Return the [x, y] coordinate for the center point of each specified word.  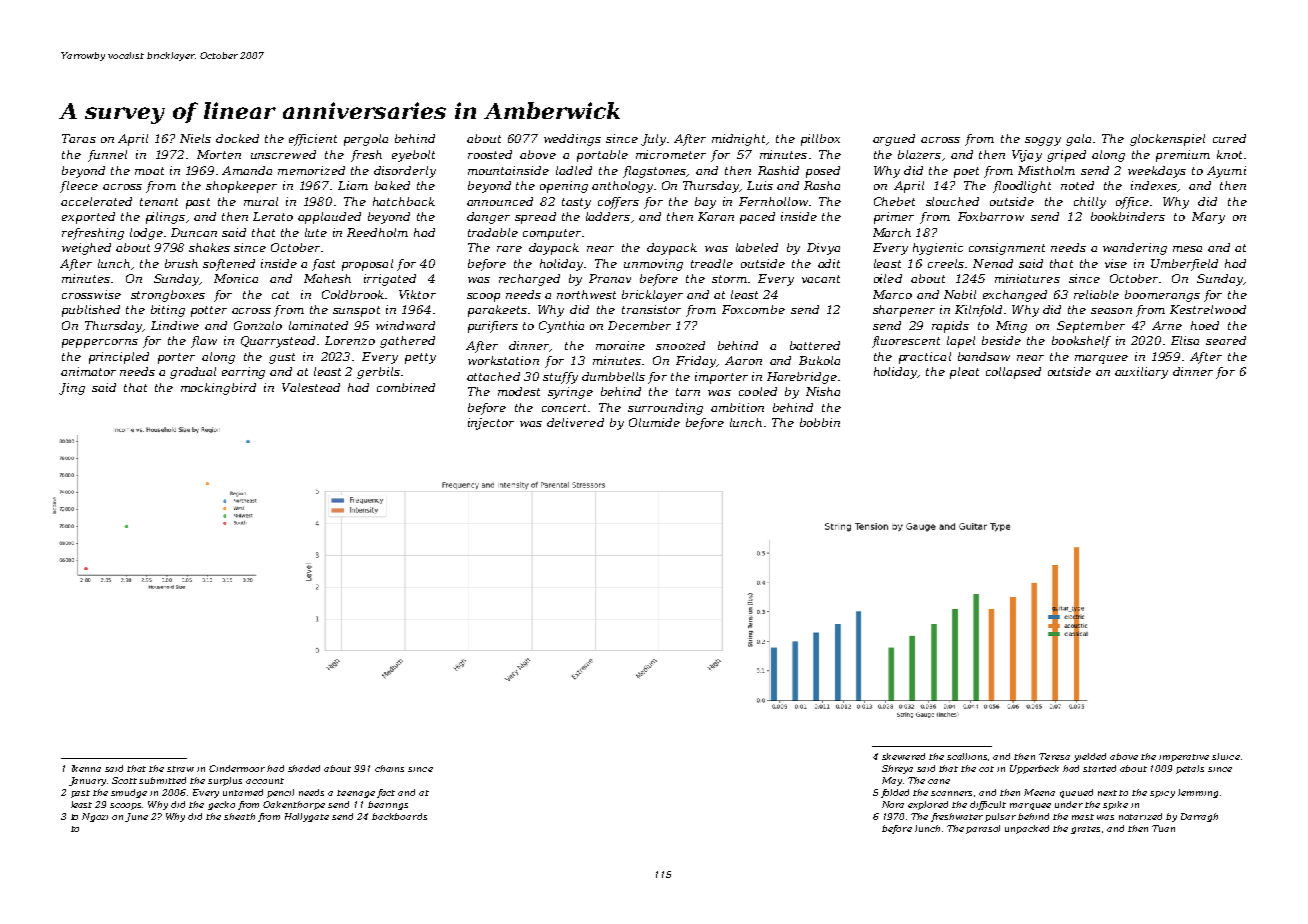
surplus [225, 781]
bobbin [820, 422]
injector [491, 424]
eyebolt [413, 156]
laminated [318, 325]
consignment [1007, 249]
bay [705, 203]
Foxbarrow [991, 216]
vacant [821, 279]
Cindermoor [237, 768]
